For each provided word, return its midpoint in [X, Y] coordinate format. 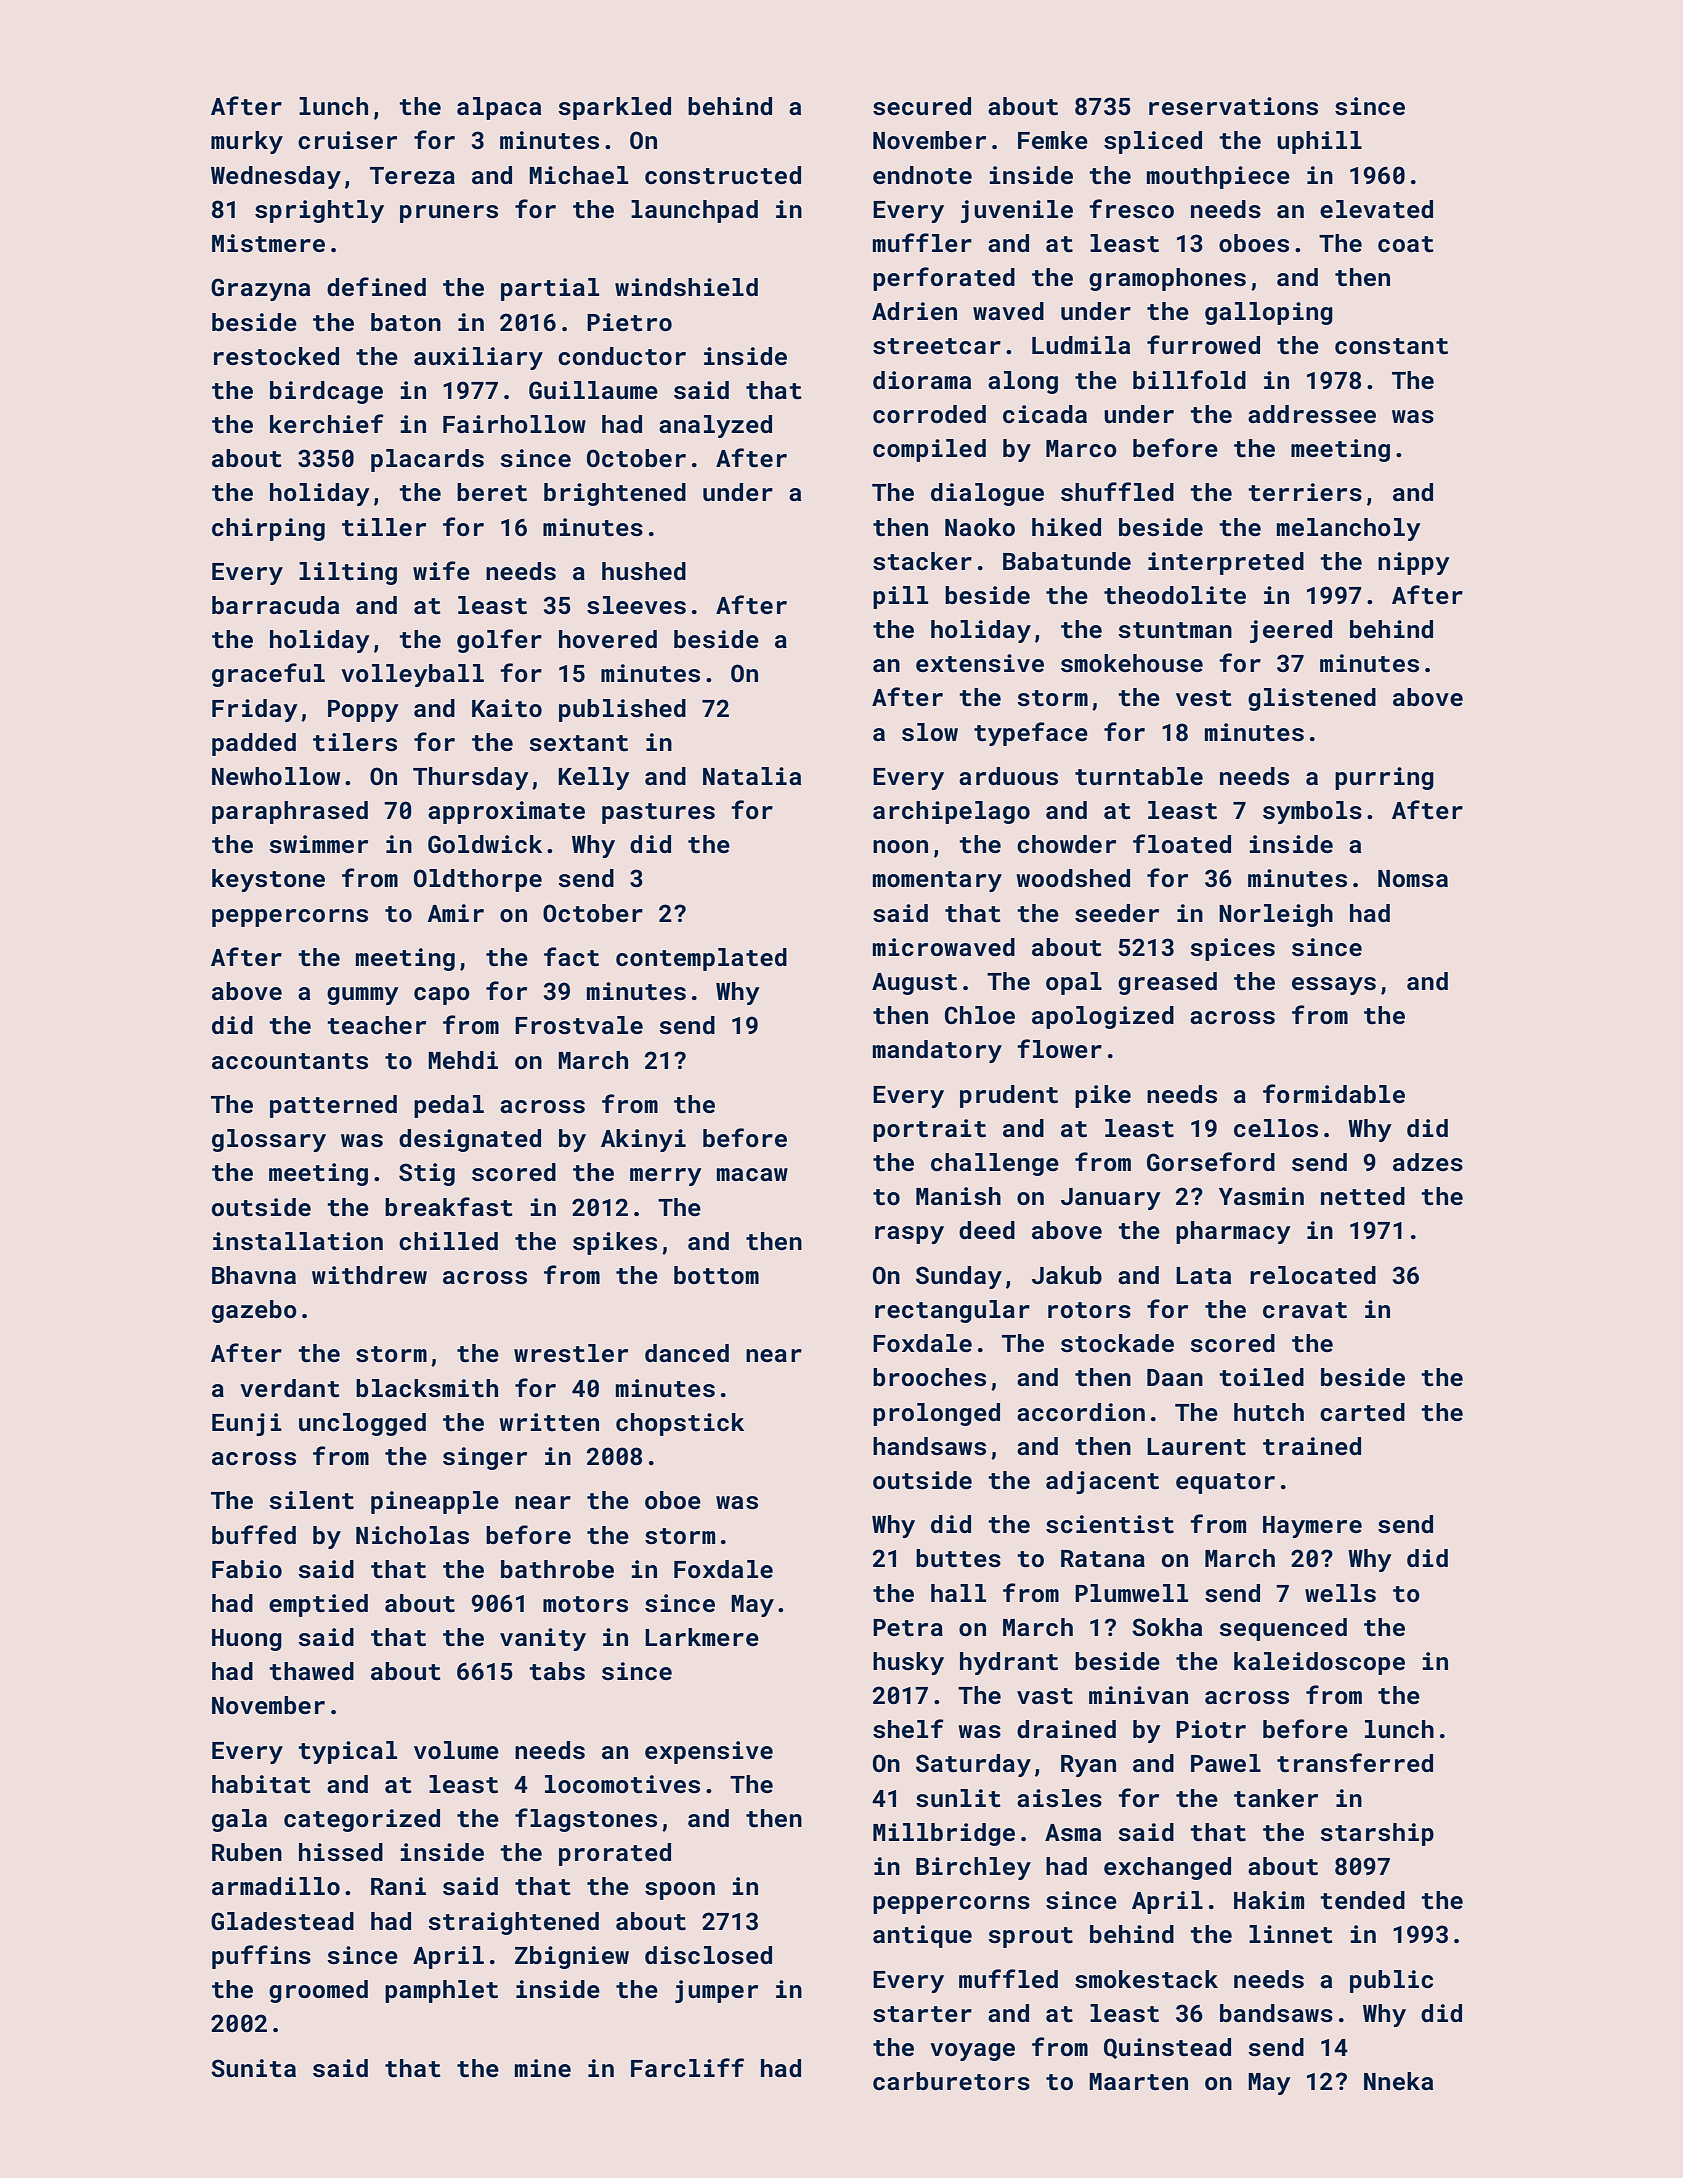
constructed [723, 175]
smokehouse [1132, 663]
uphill [1319, 142]
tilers [355, 742]
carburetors [951, 2081]
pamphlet [441, 1991]
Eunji [247, 1424]
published [622, 710]
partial [550, 289]
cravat [1305, 1310]
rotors [1089, 1310]
